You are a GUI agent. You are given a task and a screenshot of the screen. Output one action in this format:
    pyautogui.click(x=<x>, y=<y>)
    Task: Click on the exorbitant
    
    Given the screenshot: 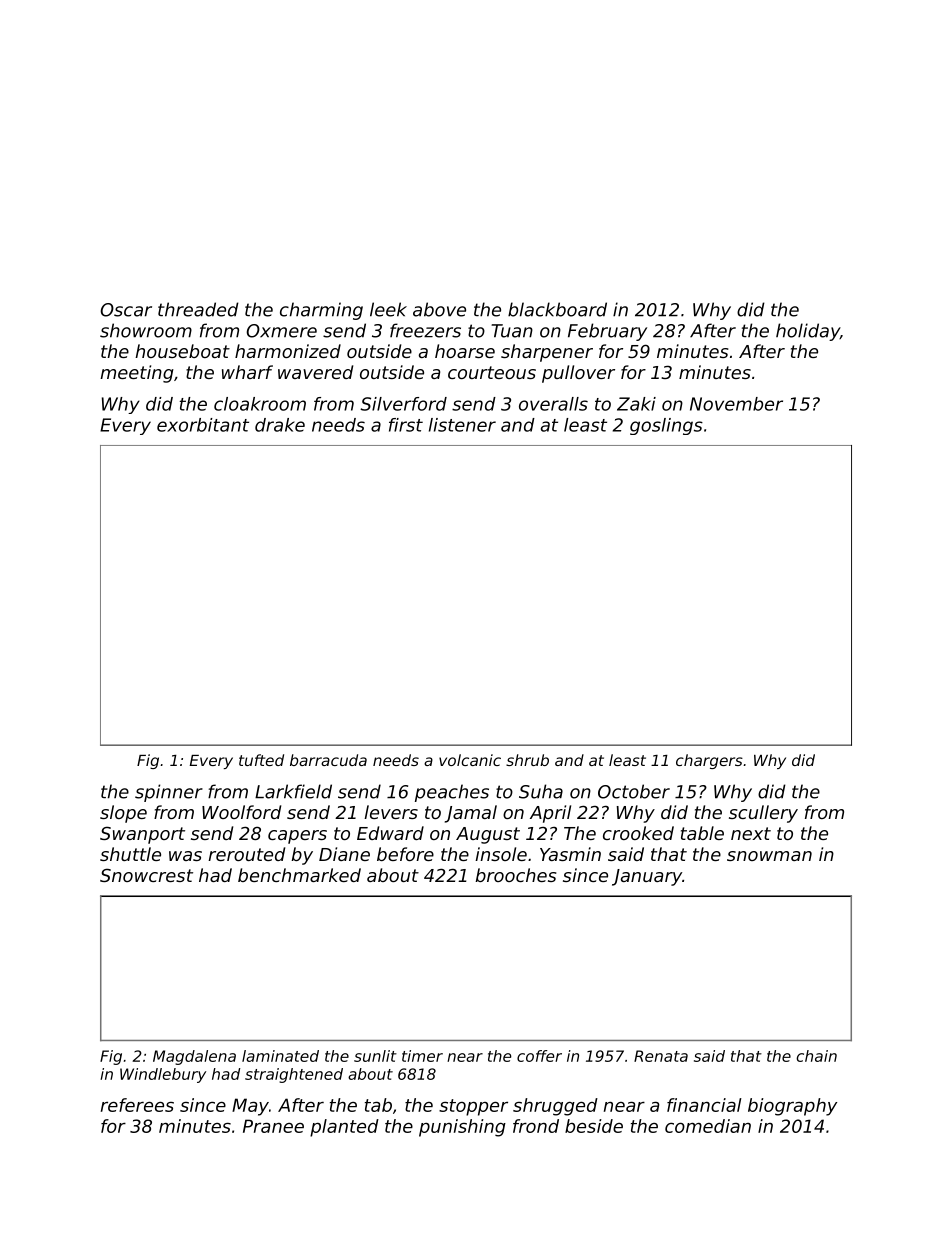 What is the action you would take?
    pyautogui.click(x=203, y=425)
